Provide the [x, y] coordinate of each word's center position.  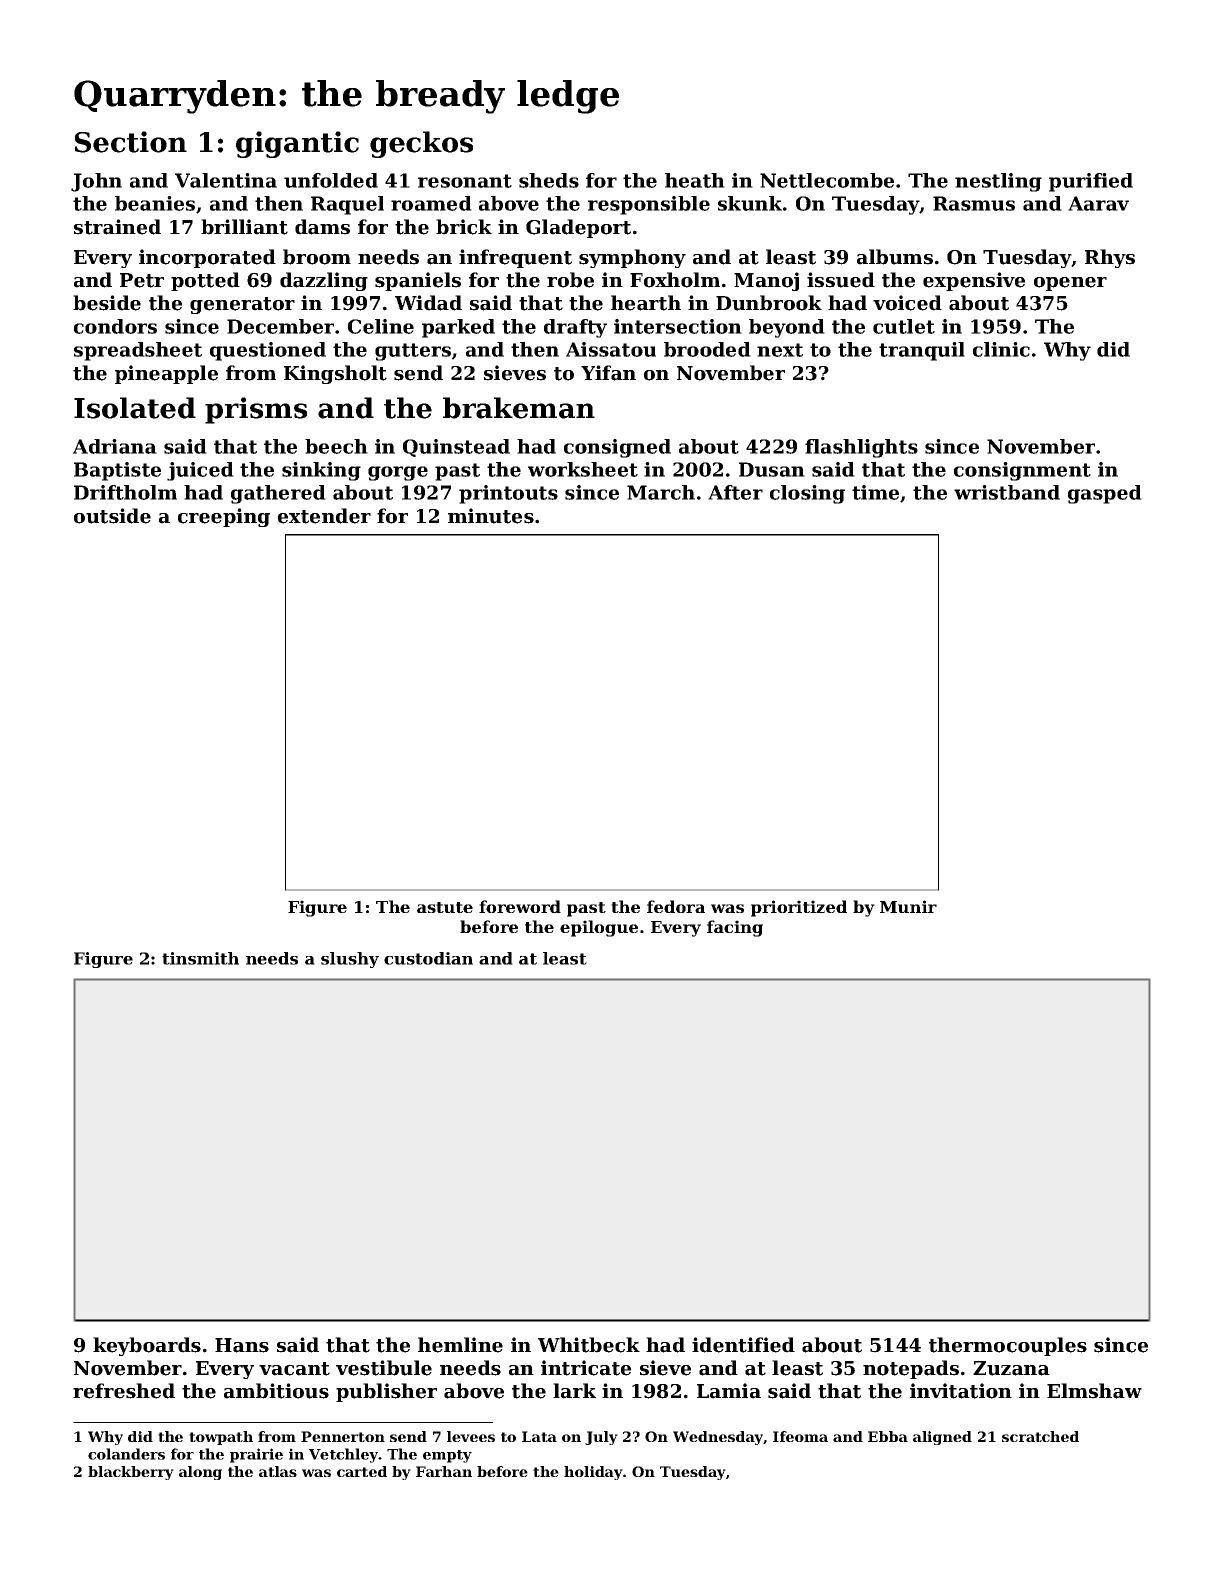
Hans [242, 1345]
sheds [549, 180]
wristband [1007, 492]
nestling [998, 182]
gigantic [297, 144]
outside [112, 516]
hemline [460, 1345]
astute [445, 907]
